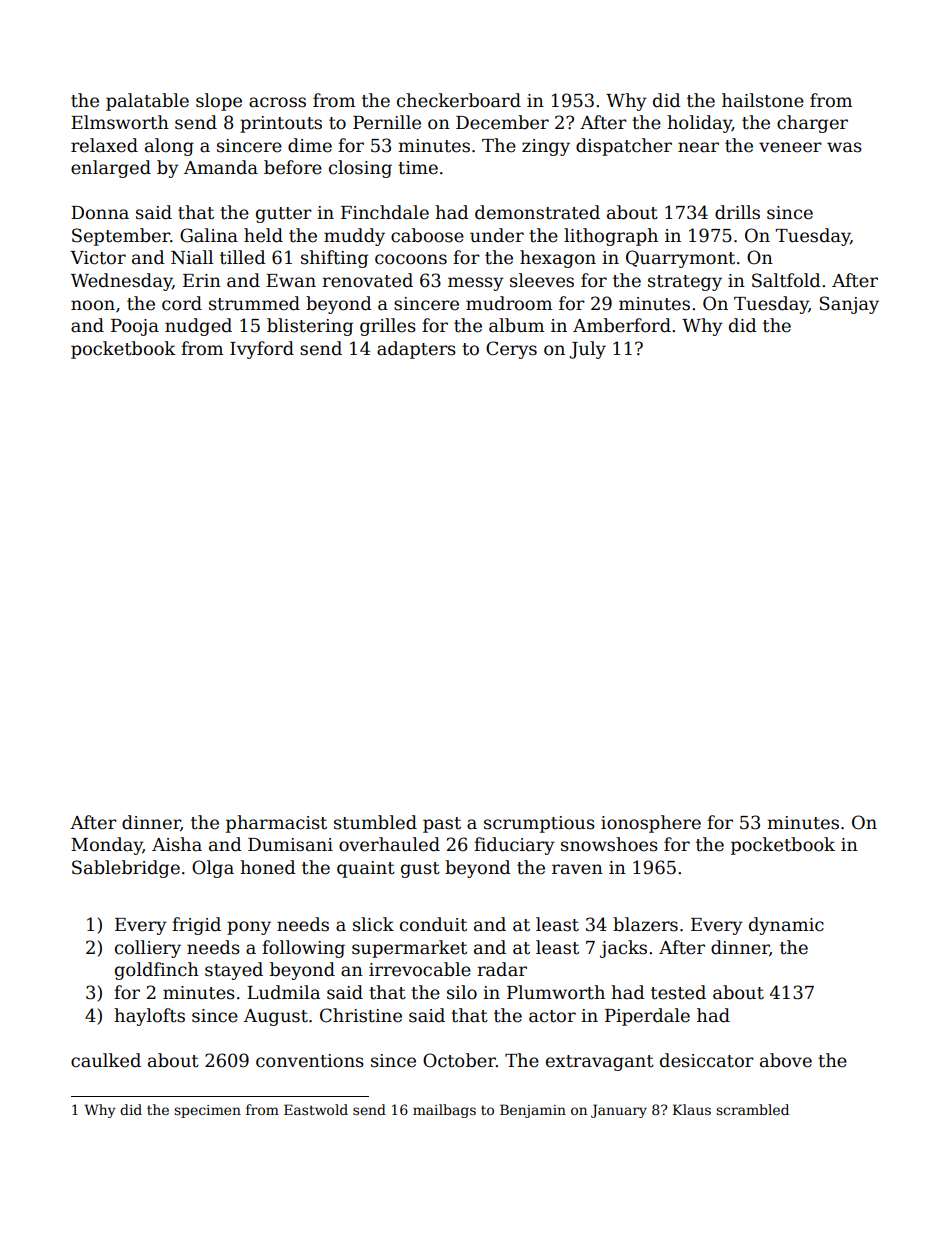  I want to click on July, so click(587, 350).
